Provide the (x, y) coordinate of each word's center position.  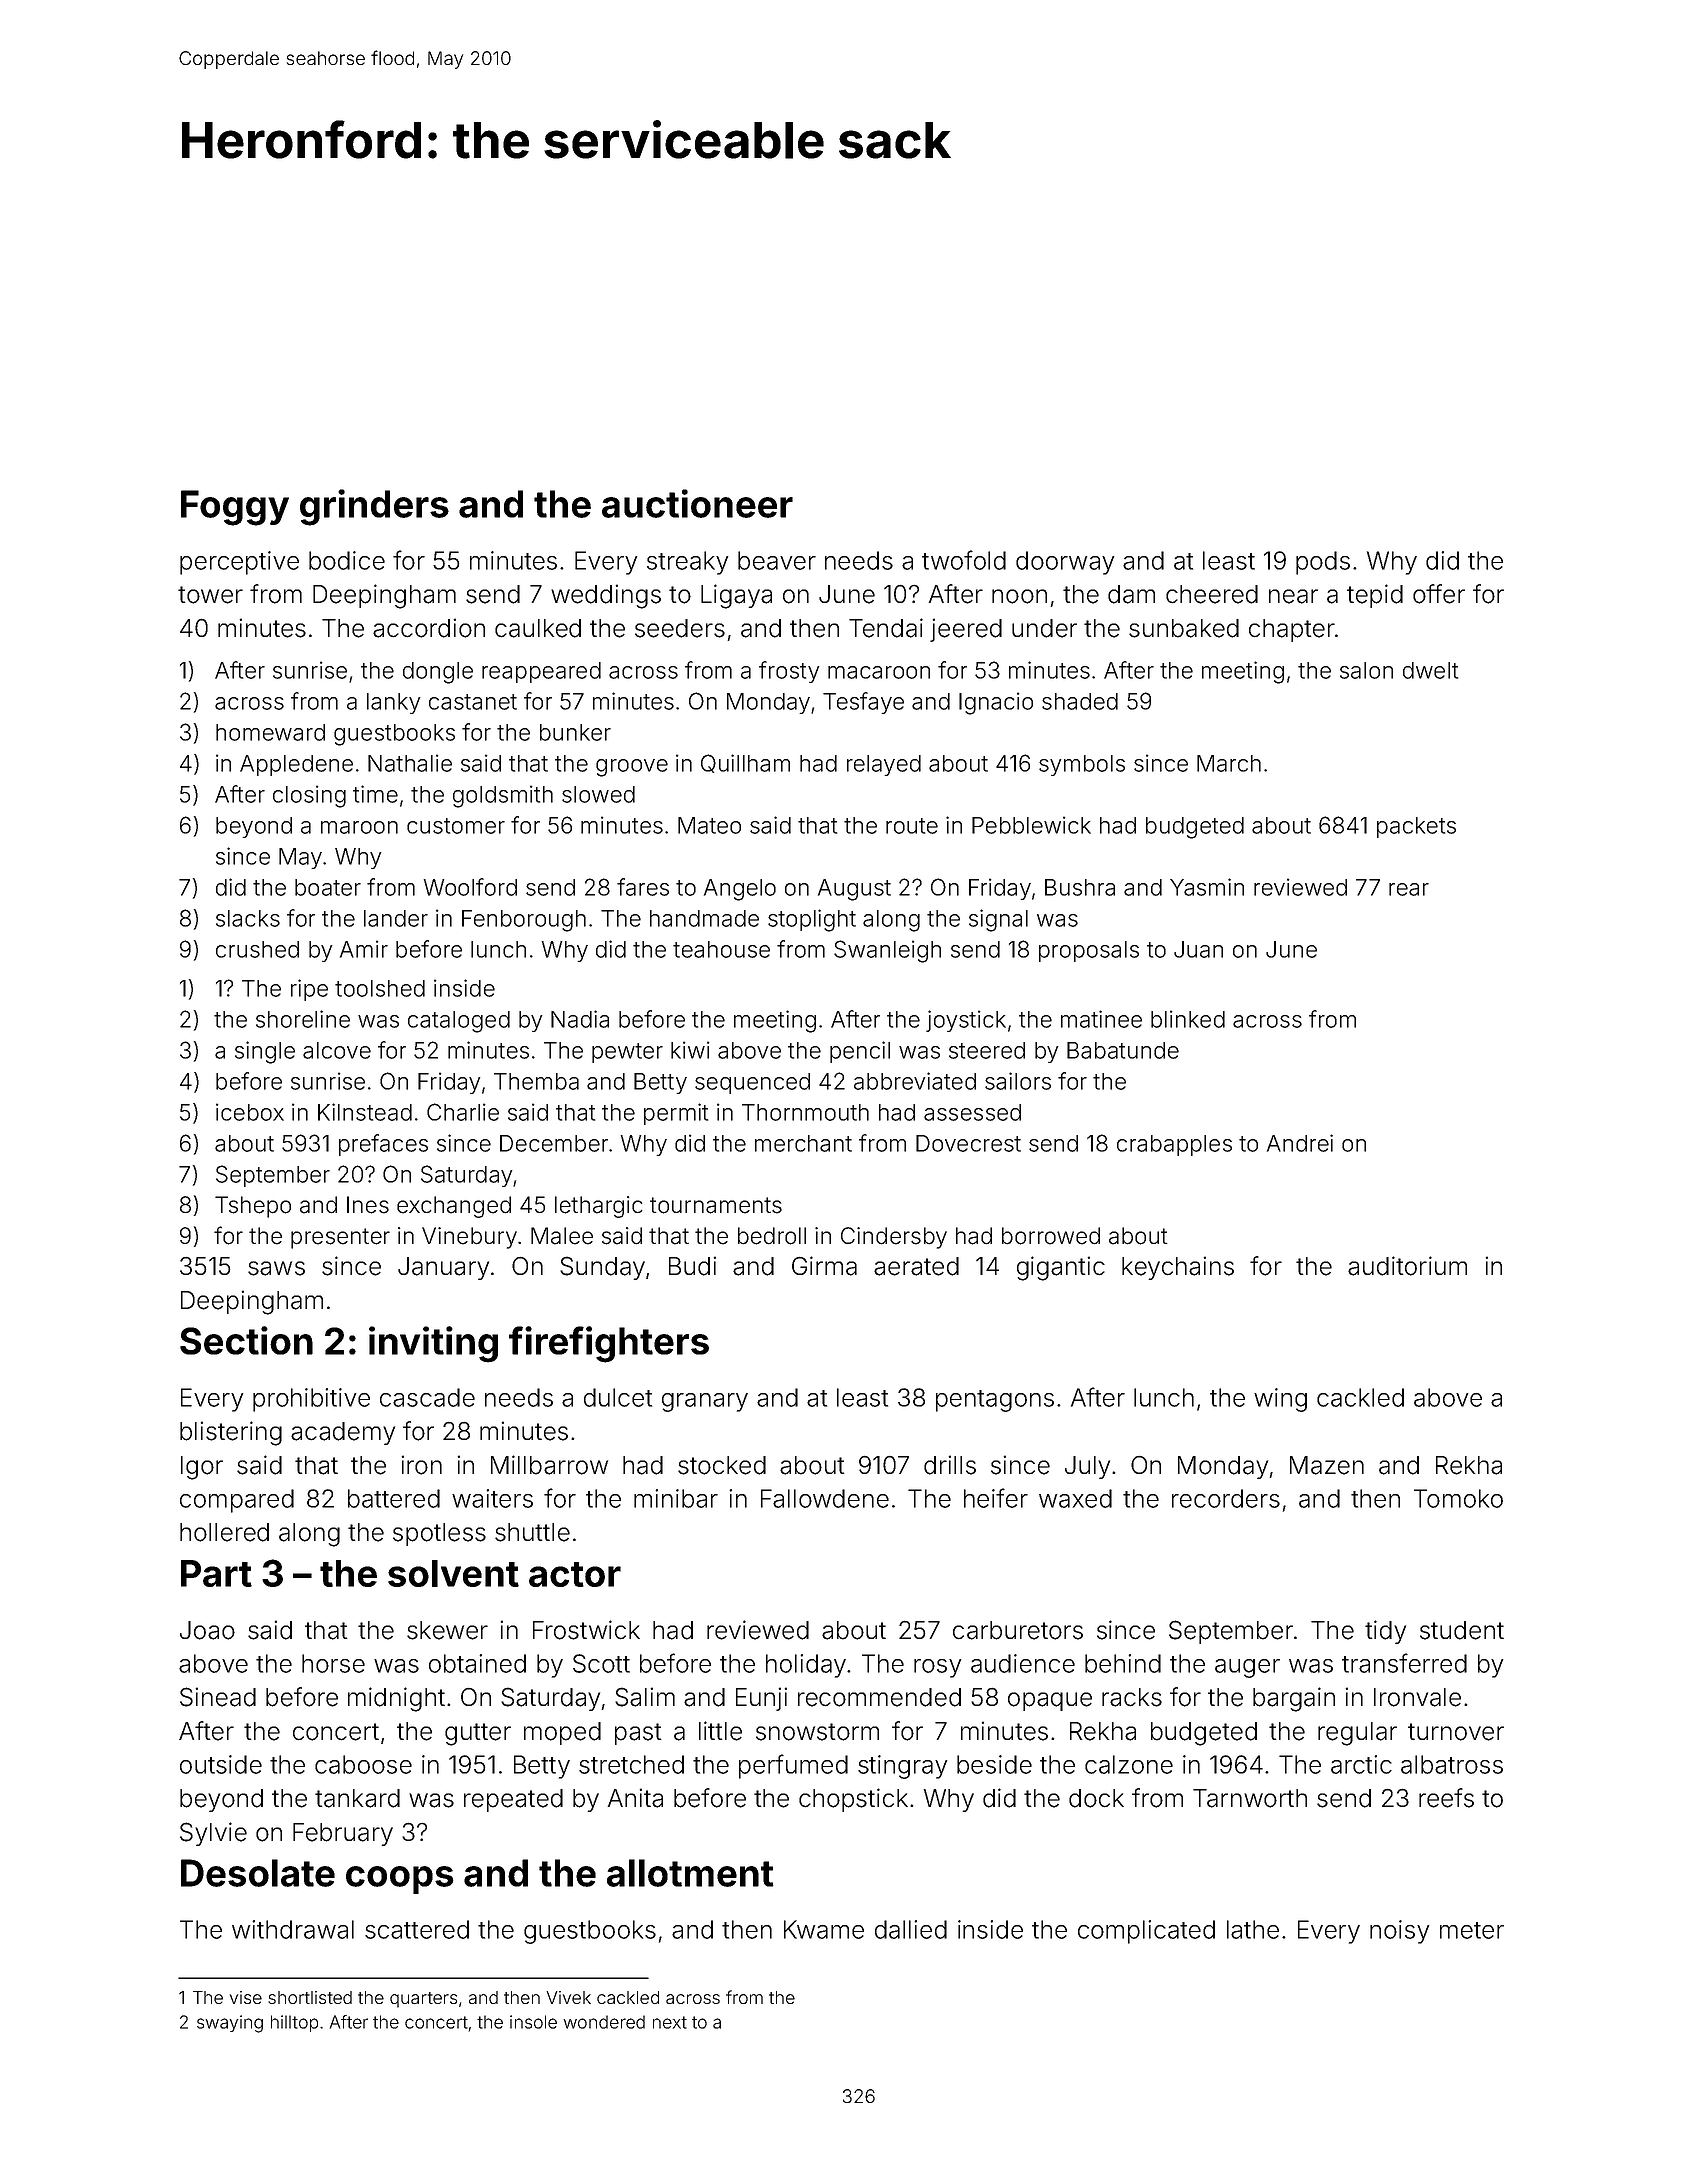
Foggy (235, 508)
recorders (1226, 1498)
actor (575, 1574)
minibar (676, 1498)
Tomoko (1458, 1498)
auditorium (1407, 1266)
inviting (433, 1344)
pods (1323, 563)
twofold (964, 560)
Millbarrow (549, 1465)
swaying (230, 2024)
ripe (309, 990)
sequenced (752, 1083)
